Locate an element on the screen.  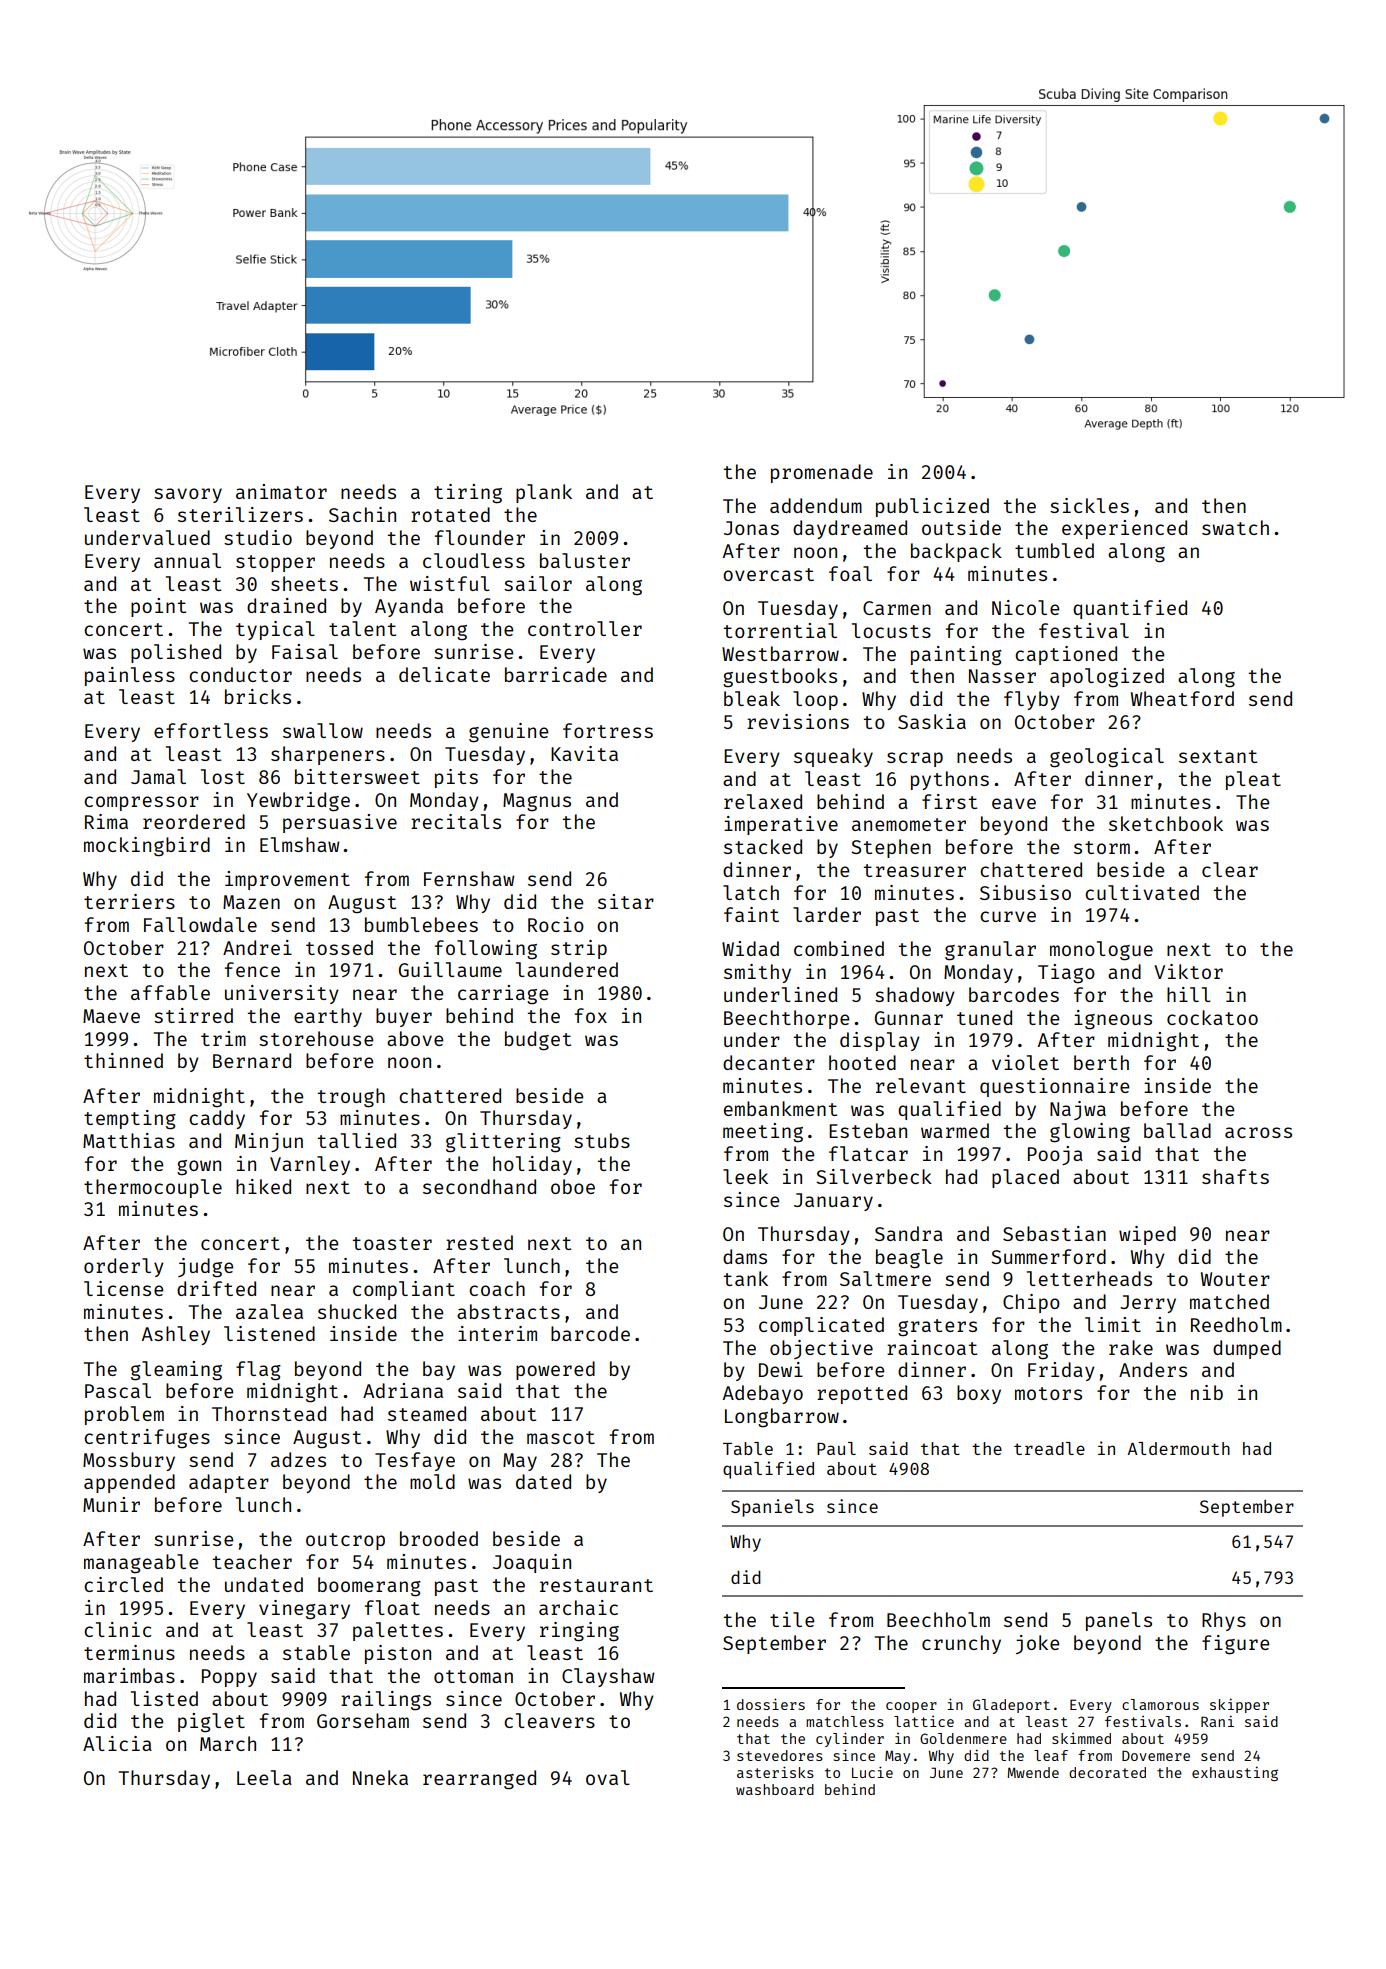
Leela is located at coordinates (264, 1777).
